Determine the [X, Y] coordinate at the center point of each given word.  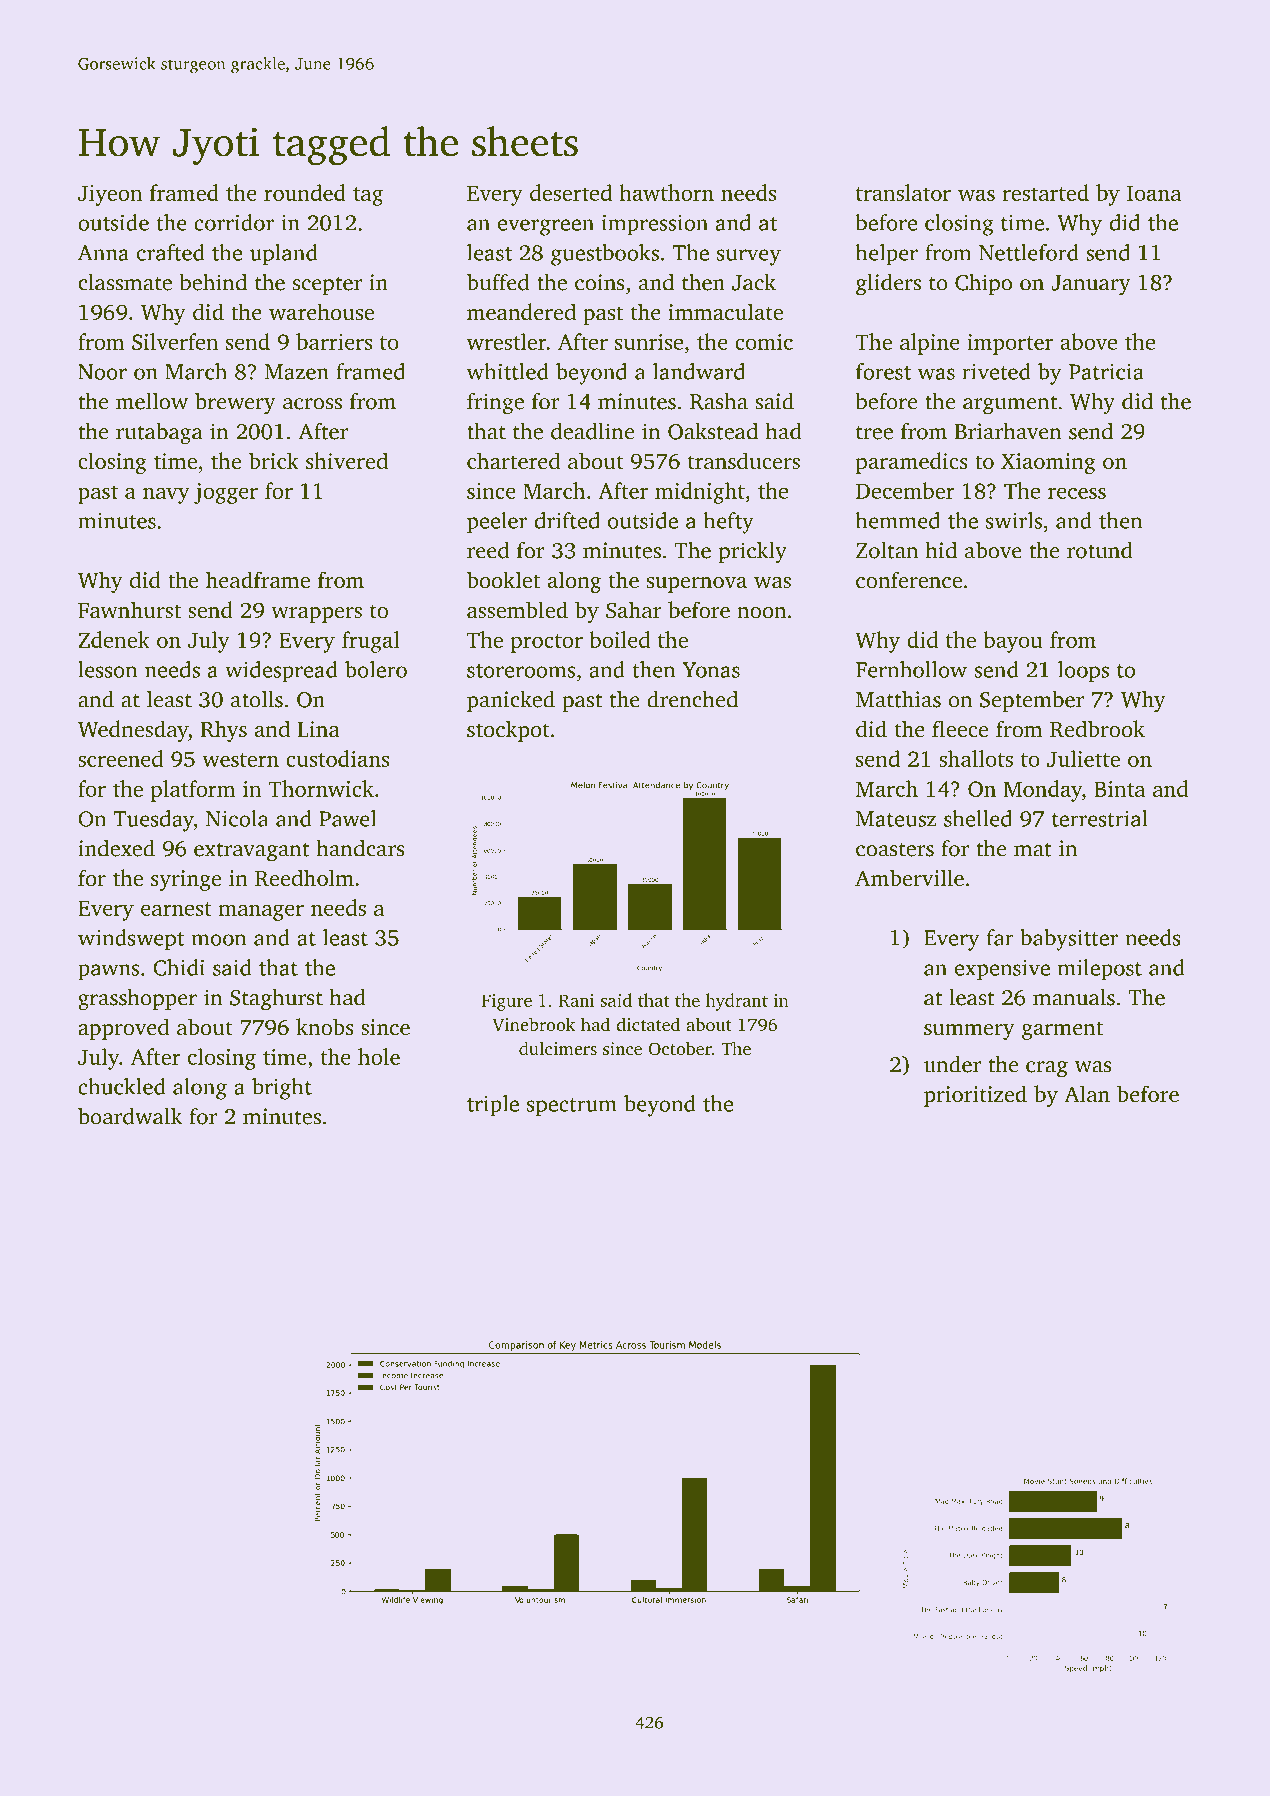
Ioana [1154, 193]
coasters [895, 850]
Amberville [909, 878]
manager [261, 912]
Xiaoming [1048, 463]
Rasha [719, 401]
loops [1083, 671]
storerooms [521, 671]
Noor [102, 372]
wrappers [316, 615]
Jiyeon [110, 195]
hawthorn [666, 192]
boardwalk [130, 1116]
